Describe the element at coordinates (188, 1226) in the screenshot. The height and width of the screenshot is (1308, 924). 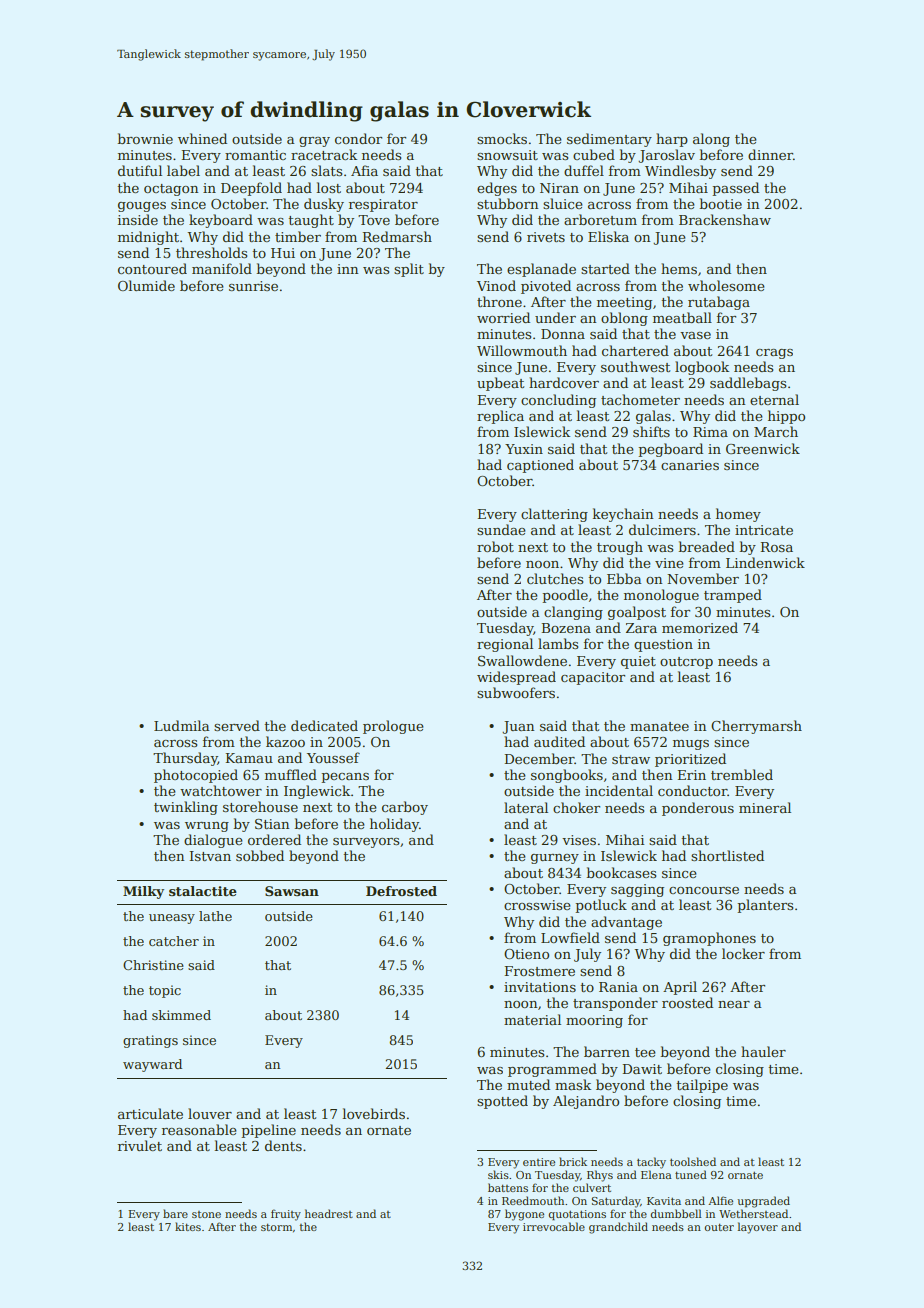
I see `kites` at that location.
